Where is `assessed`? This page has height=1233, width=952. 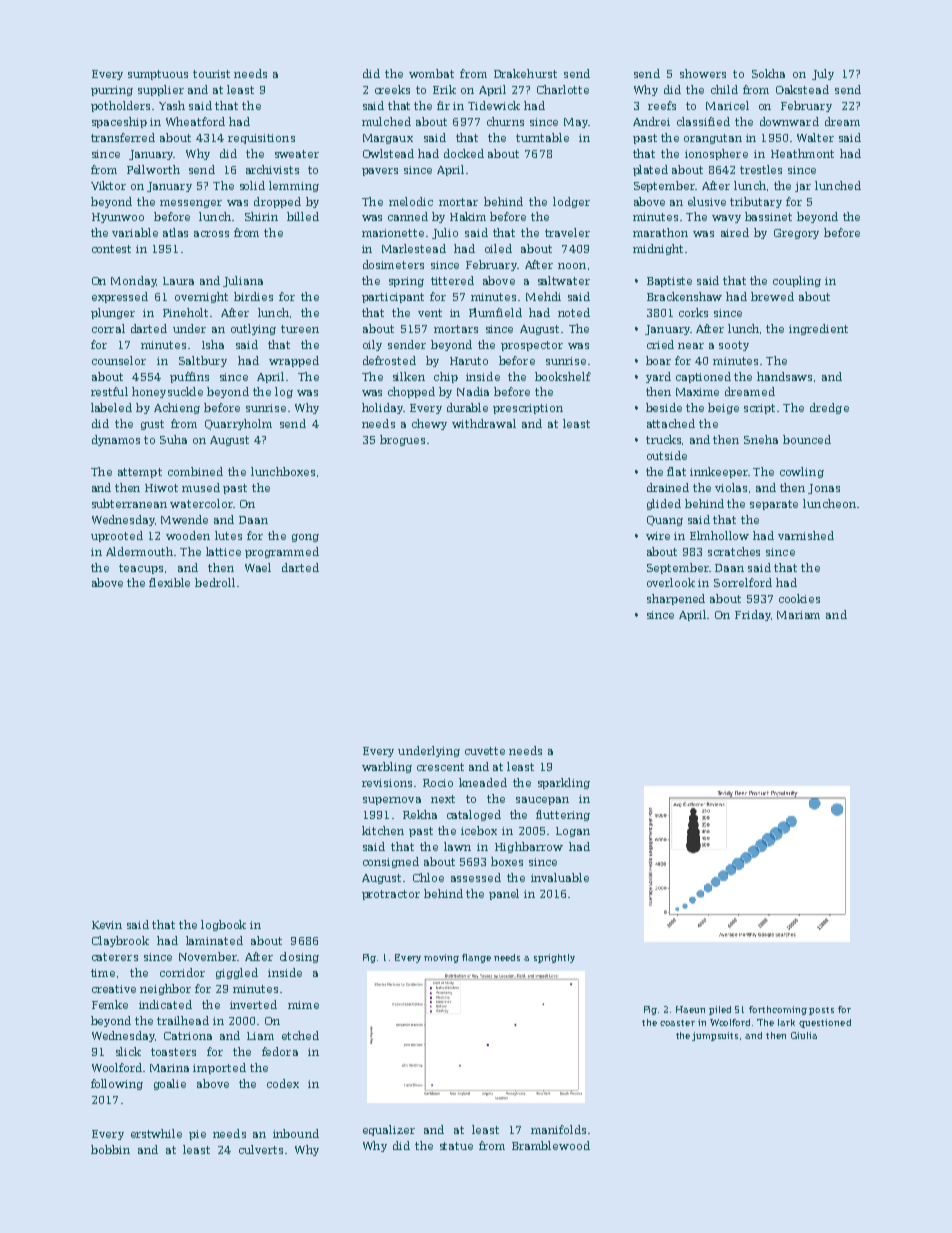 assessed is located at coordinates (476, 877).
